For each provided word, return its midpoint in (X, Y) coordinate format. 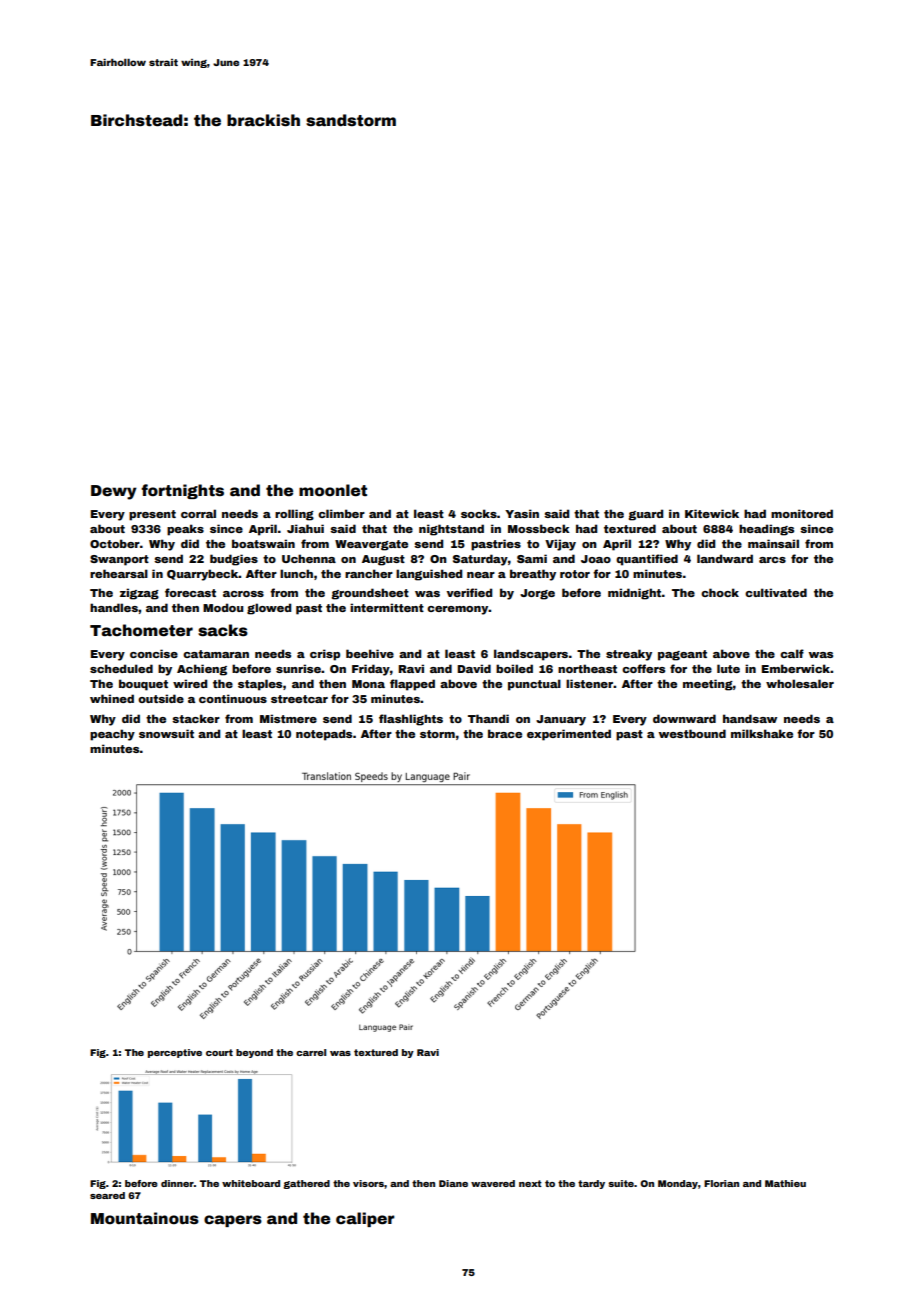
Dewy (114, 492)
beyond (254, 1053)
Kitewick (712, 513)
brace (505, 733)
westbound (692, 733)
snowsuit (166, 733)
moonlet (333, 490)
